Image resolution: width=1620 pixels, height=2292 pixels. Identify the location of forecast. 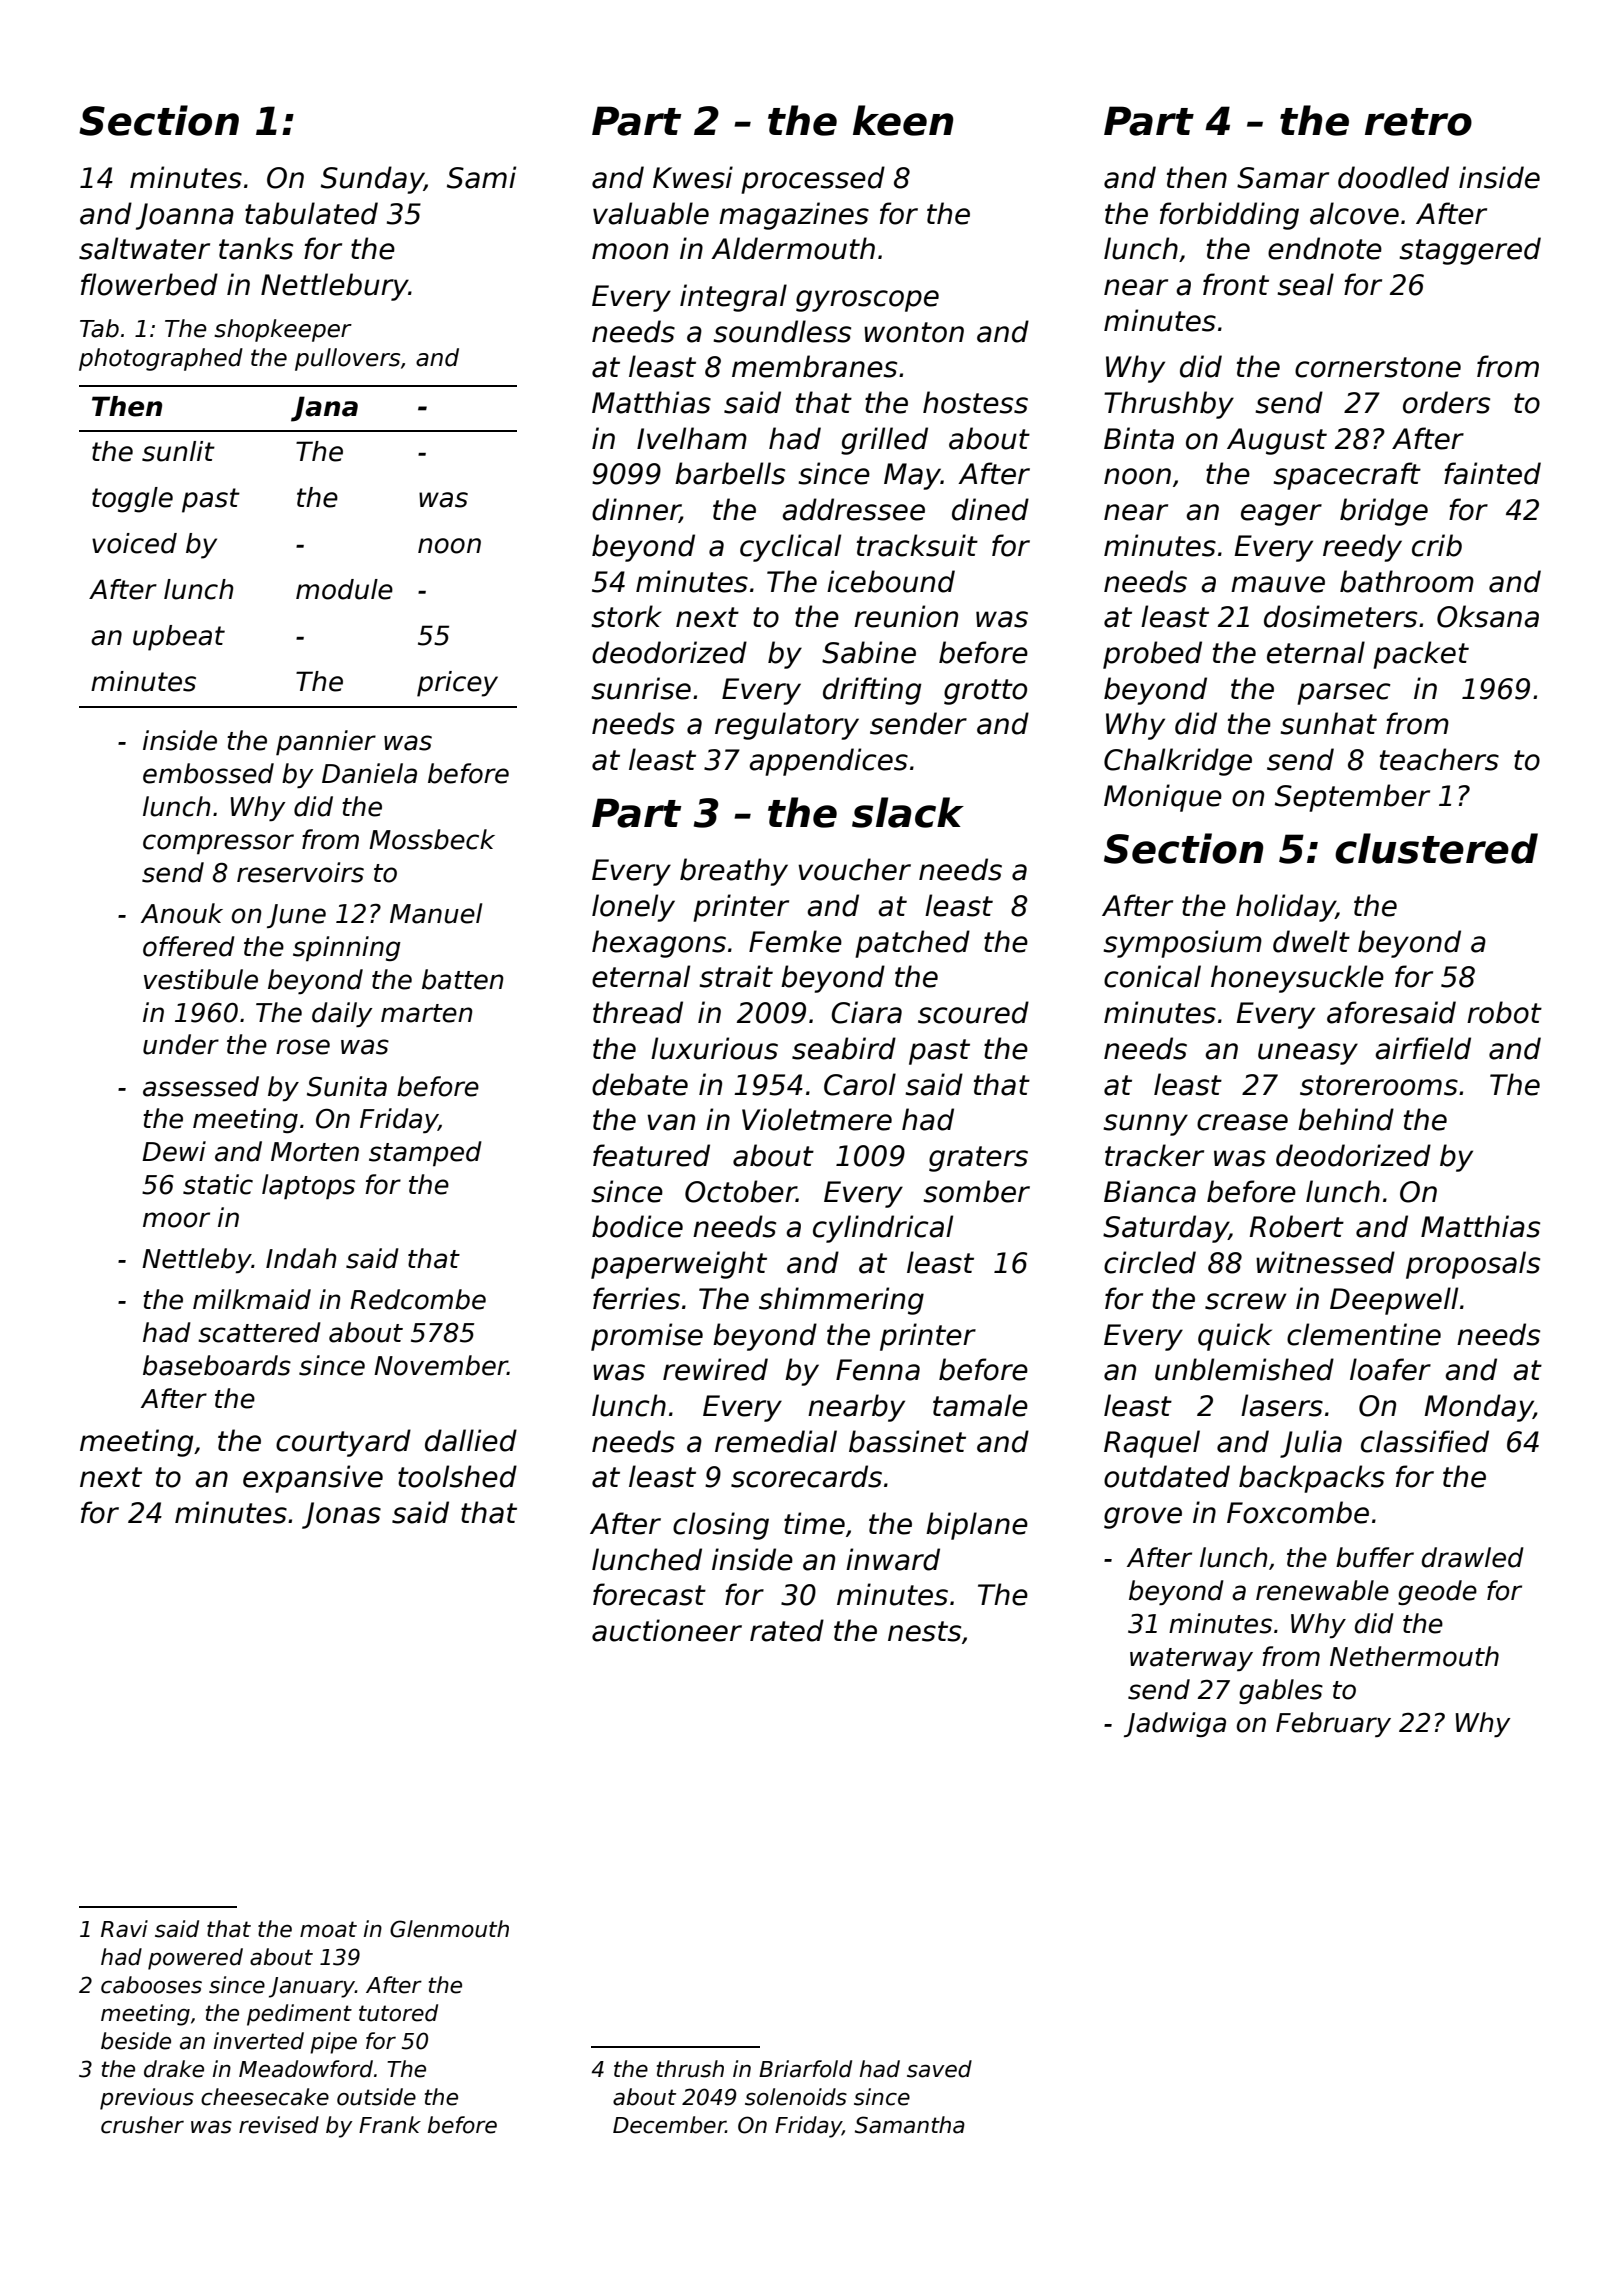
(649, 1594).
